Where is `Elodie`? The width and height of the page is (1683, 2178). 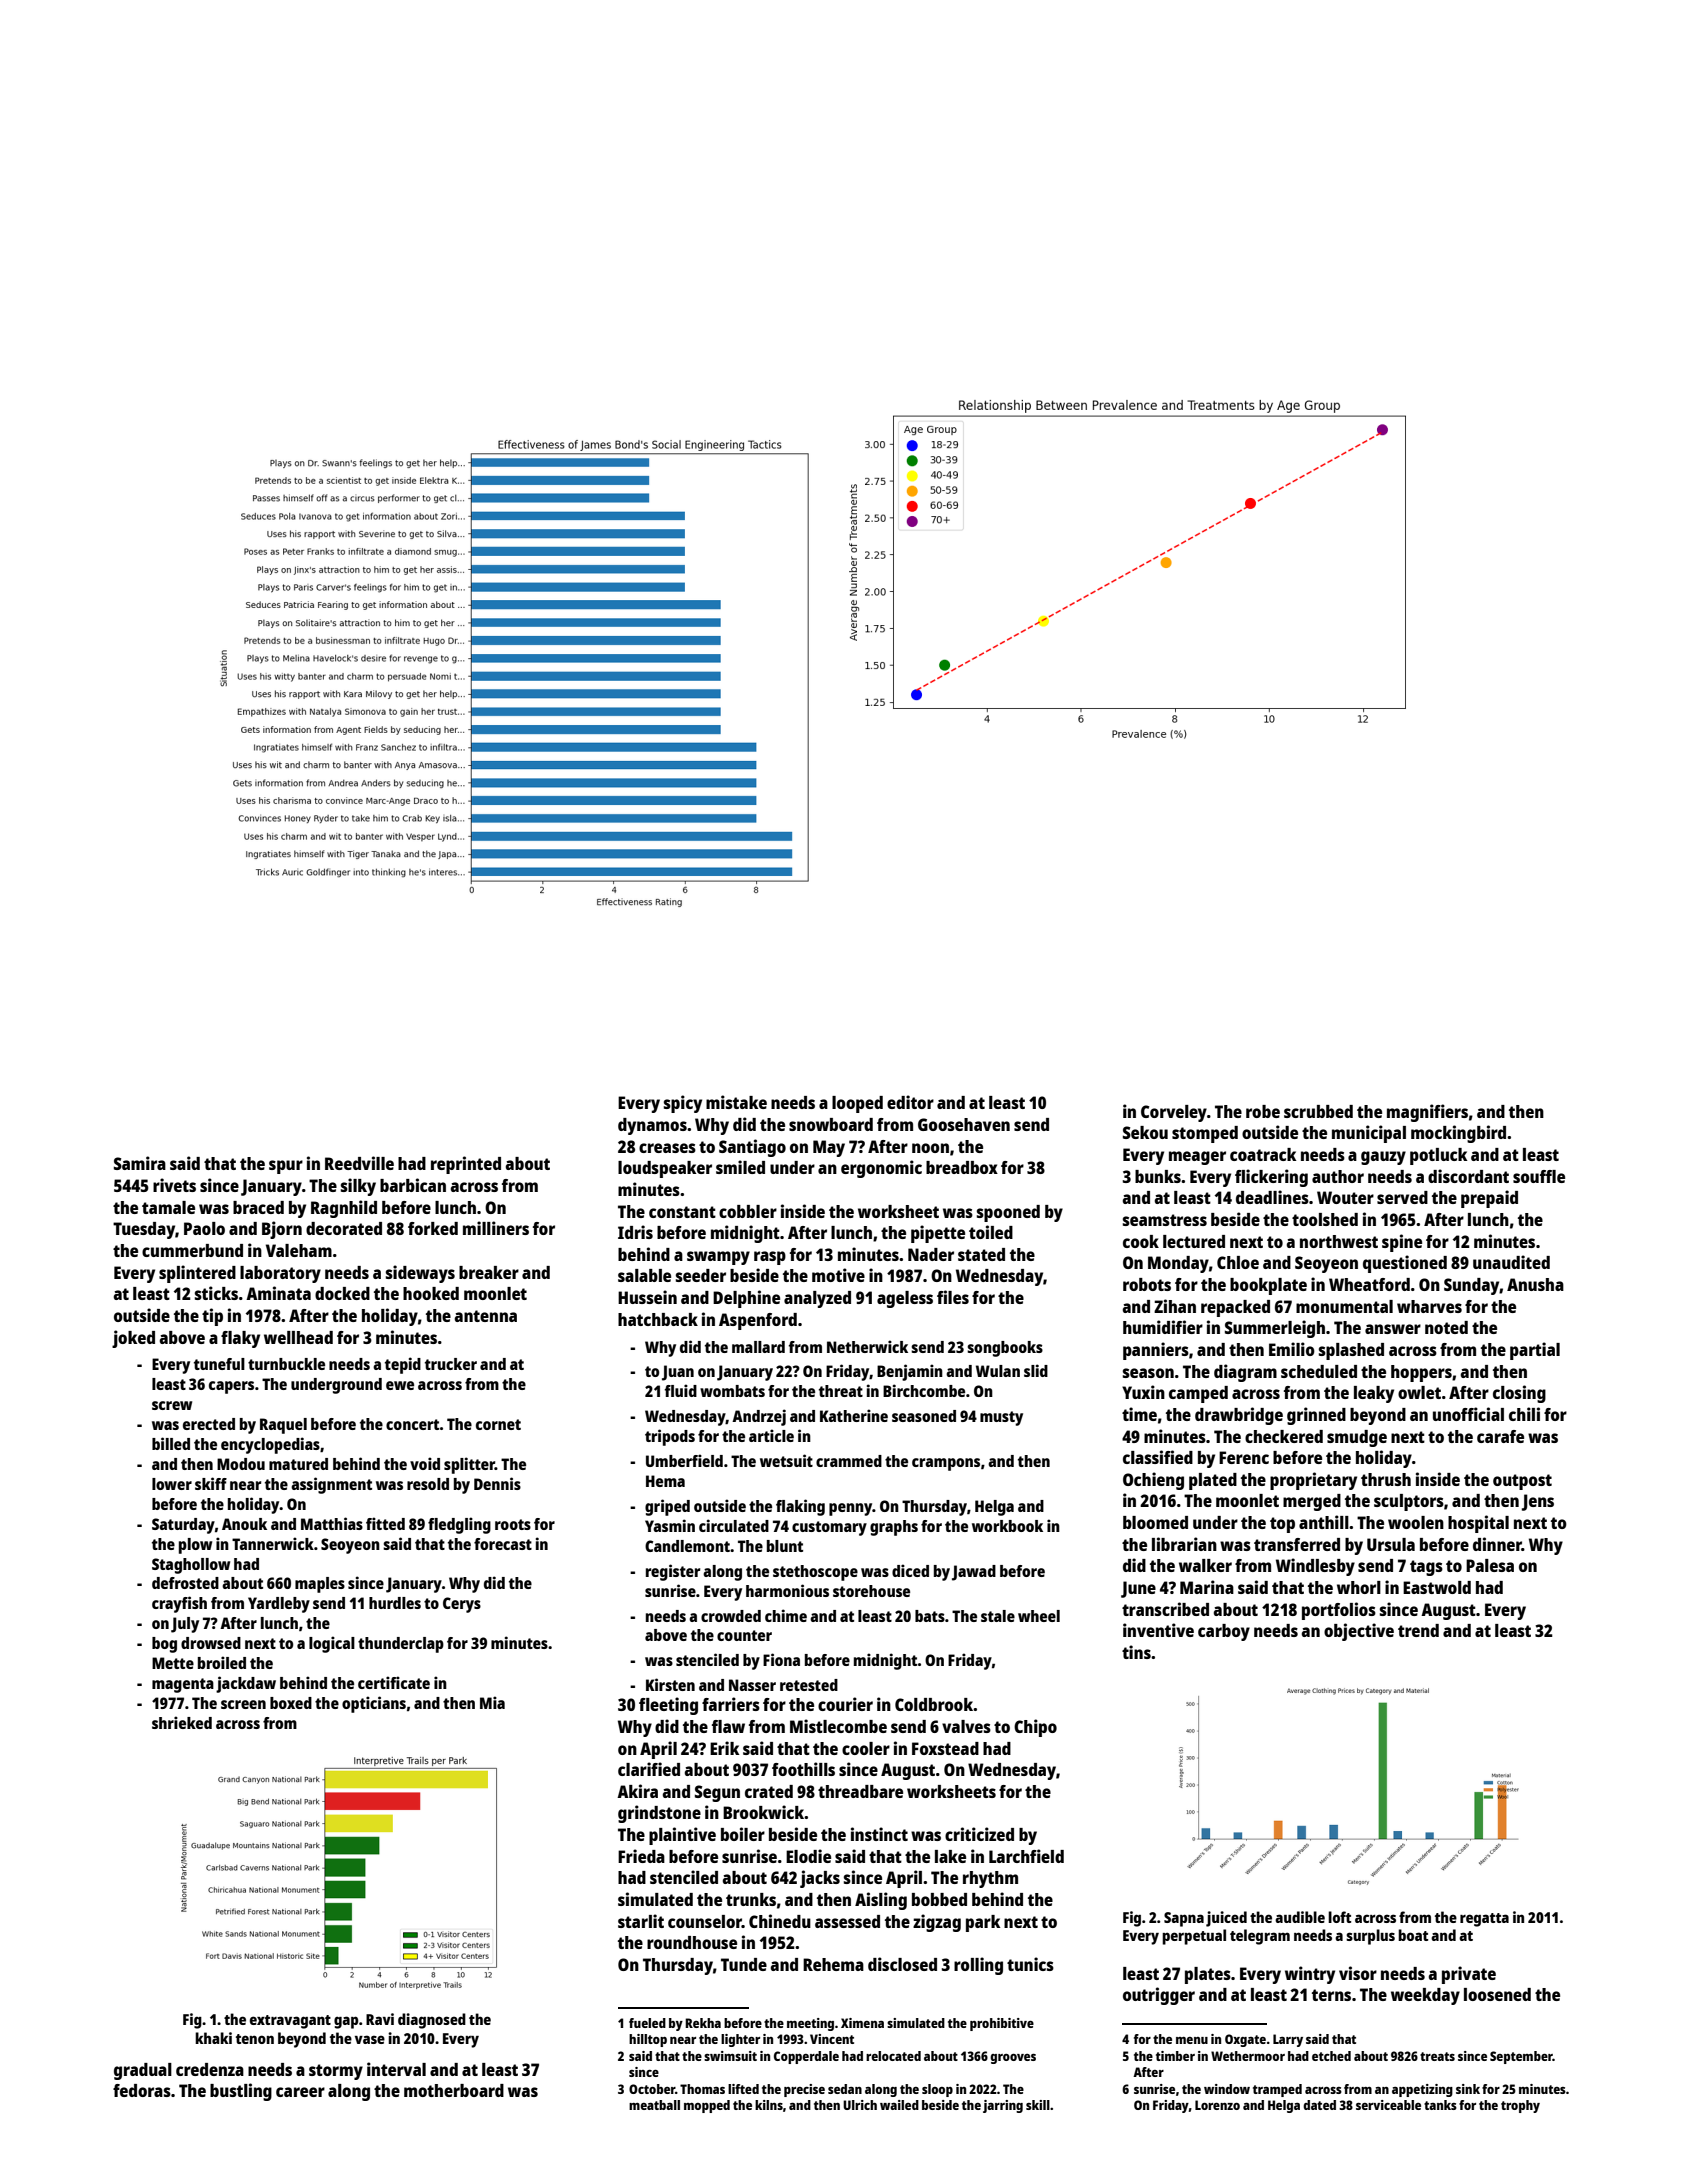
Elodie is located at coordinates (808, 1856).
